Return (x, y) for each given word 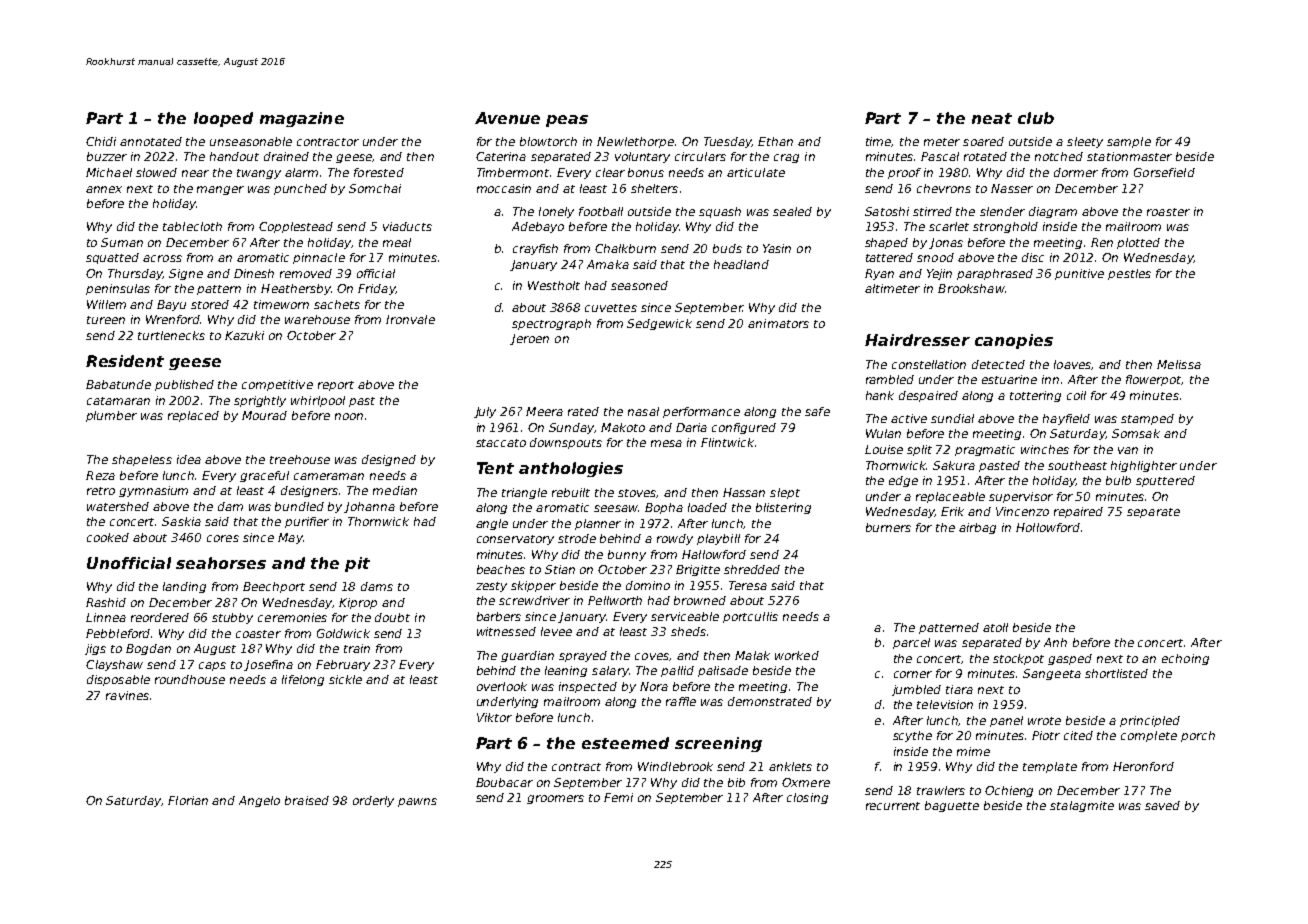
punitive (1079, 274)
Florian (188, 800)
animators (778, 323)
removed (306, 273)
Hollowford (1048, 527)
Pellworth (615, 600)
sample (1129, 142)
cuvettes (611, 308)
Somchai (375, 188)
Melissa (1179, 364)
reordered (160, 617)
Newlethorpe (635, 142)
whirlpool (318, 401)
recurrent (893, 806)
